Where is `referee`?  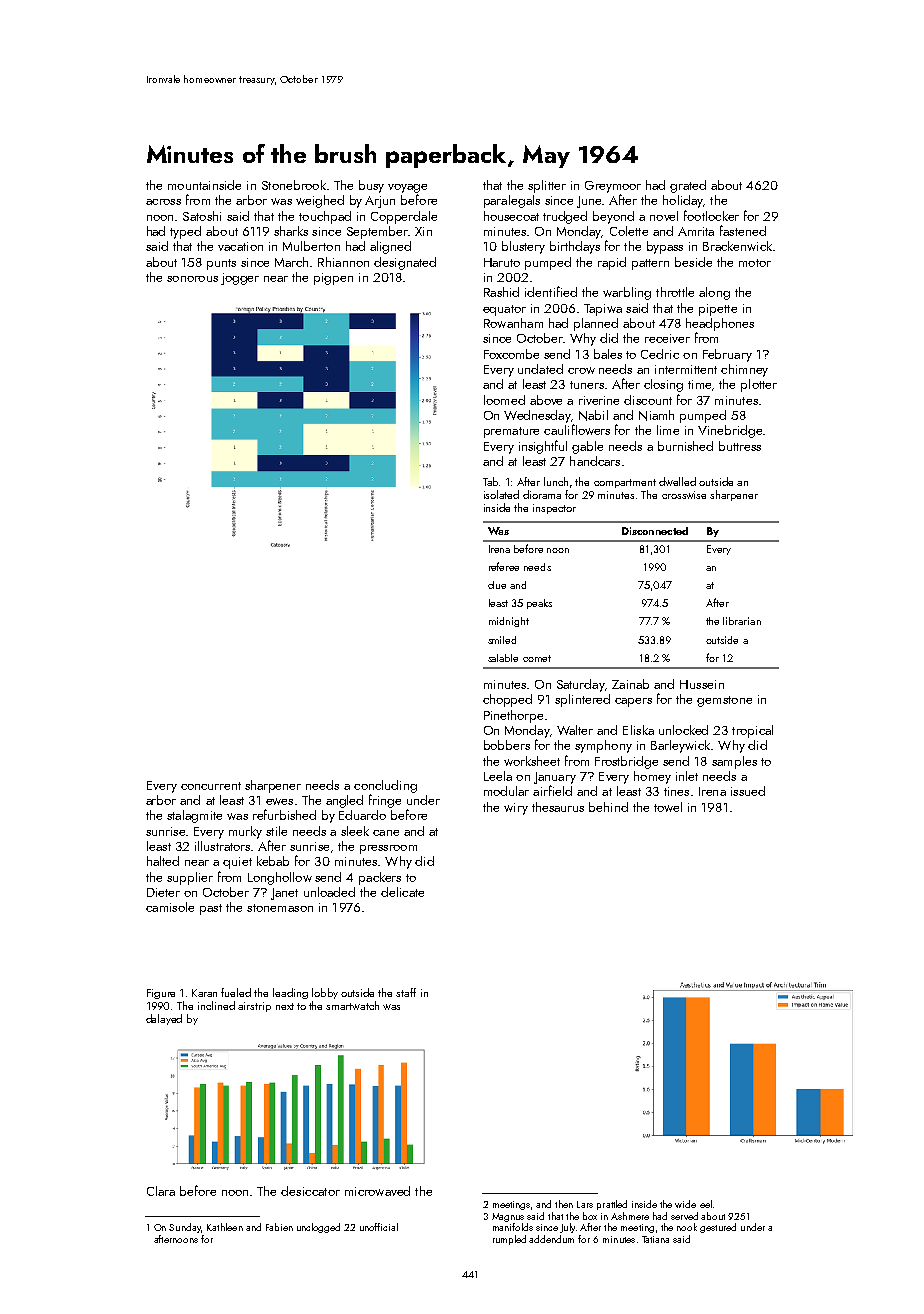
referee is located at coordinates (504, 566).
